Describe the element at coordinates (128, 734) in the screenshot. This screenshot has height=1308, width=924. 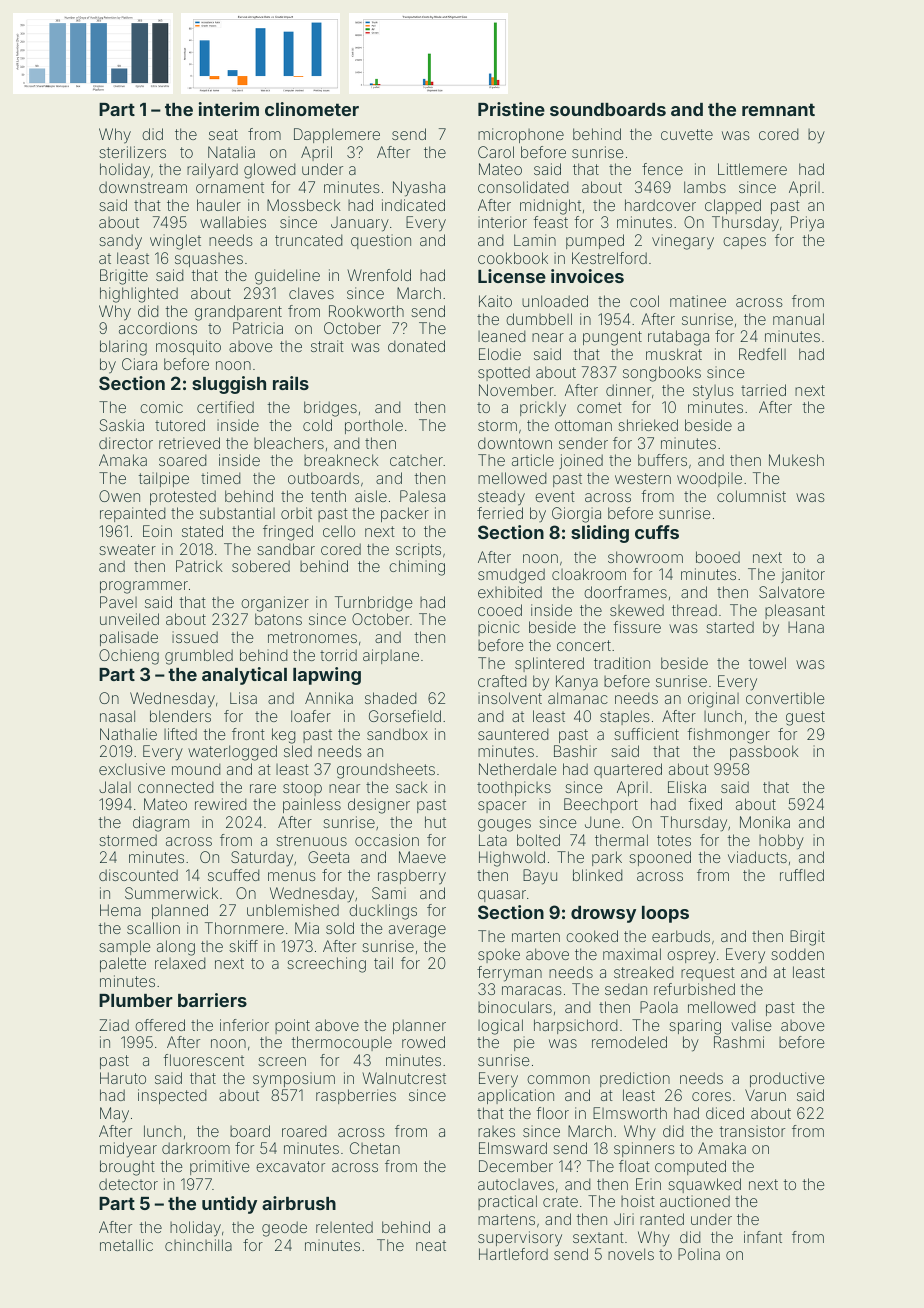
I see `Nathalie` at that location.
